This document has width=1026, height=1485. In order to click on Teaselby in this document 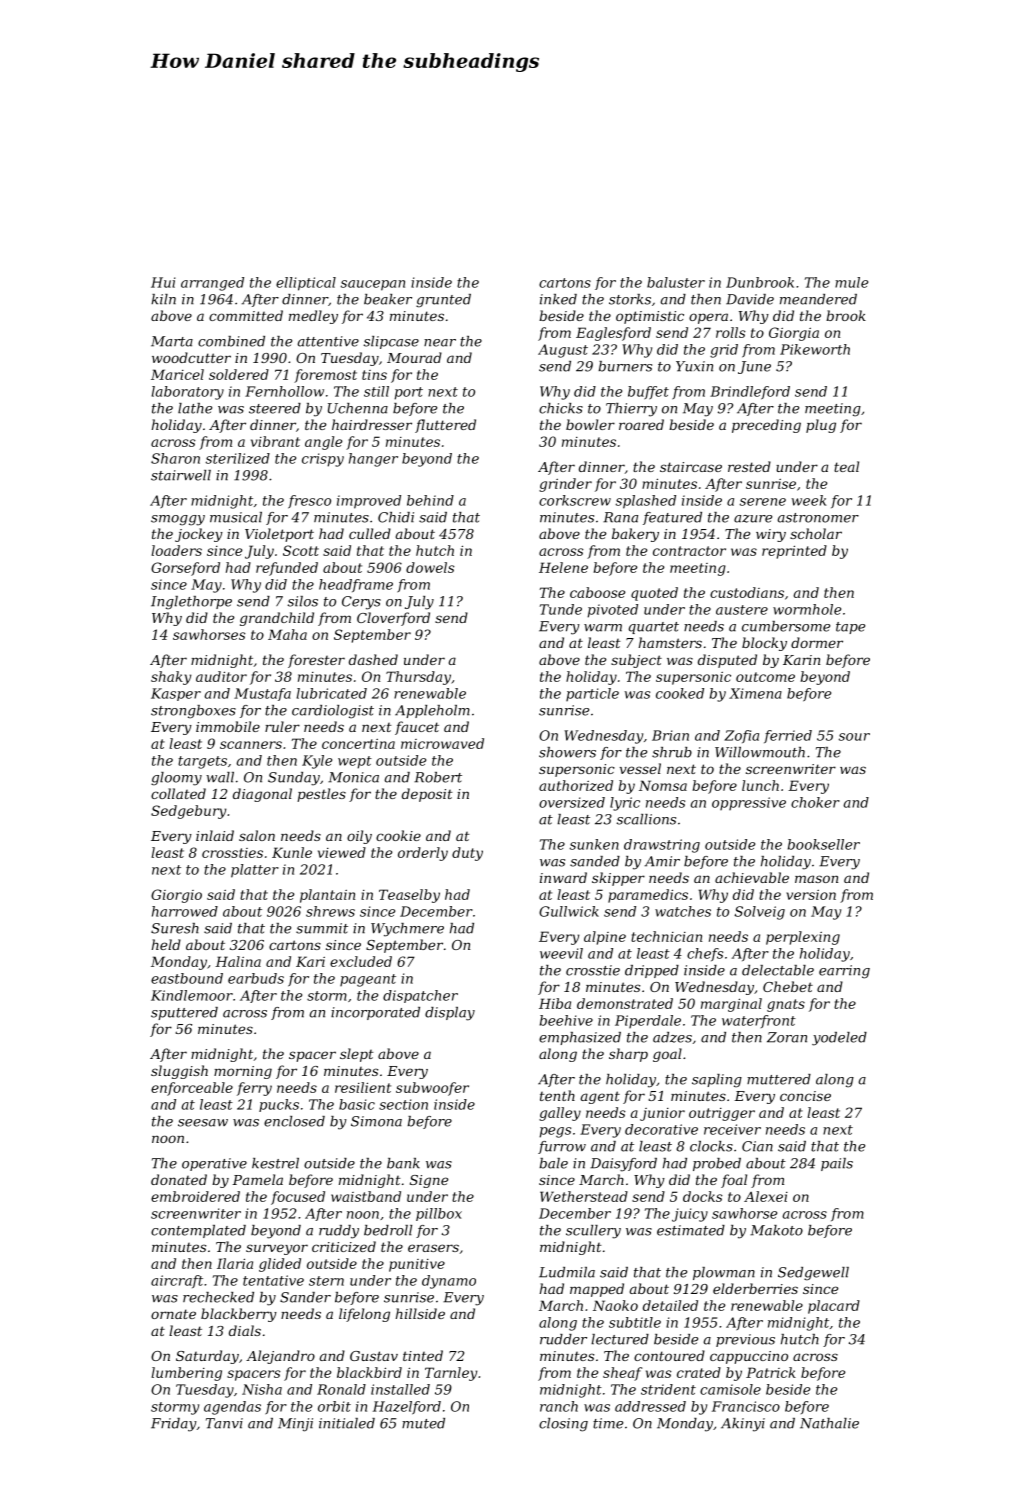, I will do `click(409, 896)`.
